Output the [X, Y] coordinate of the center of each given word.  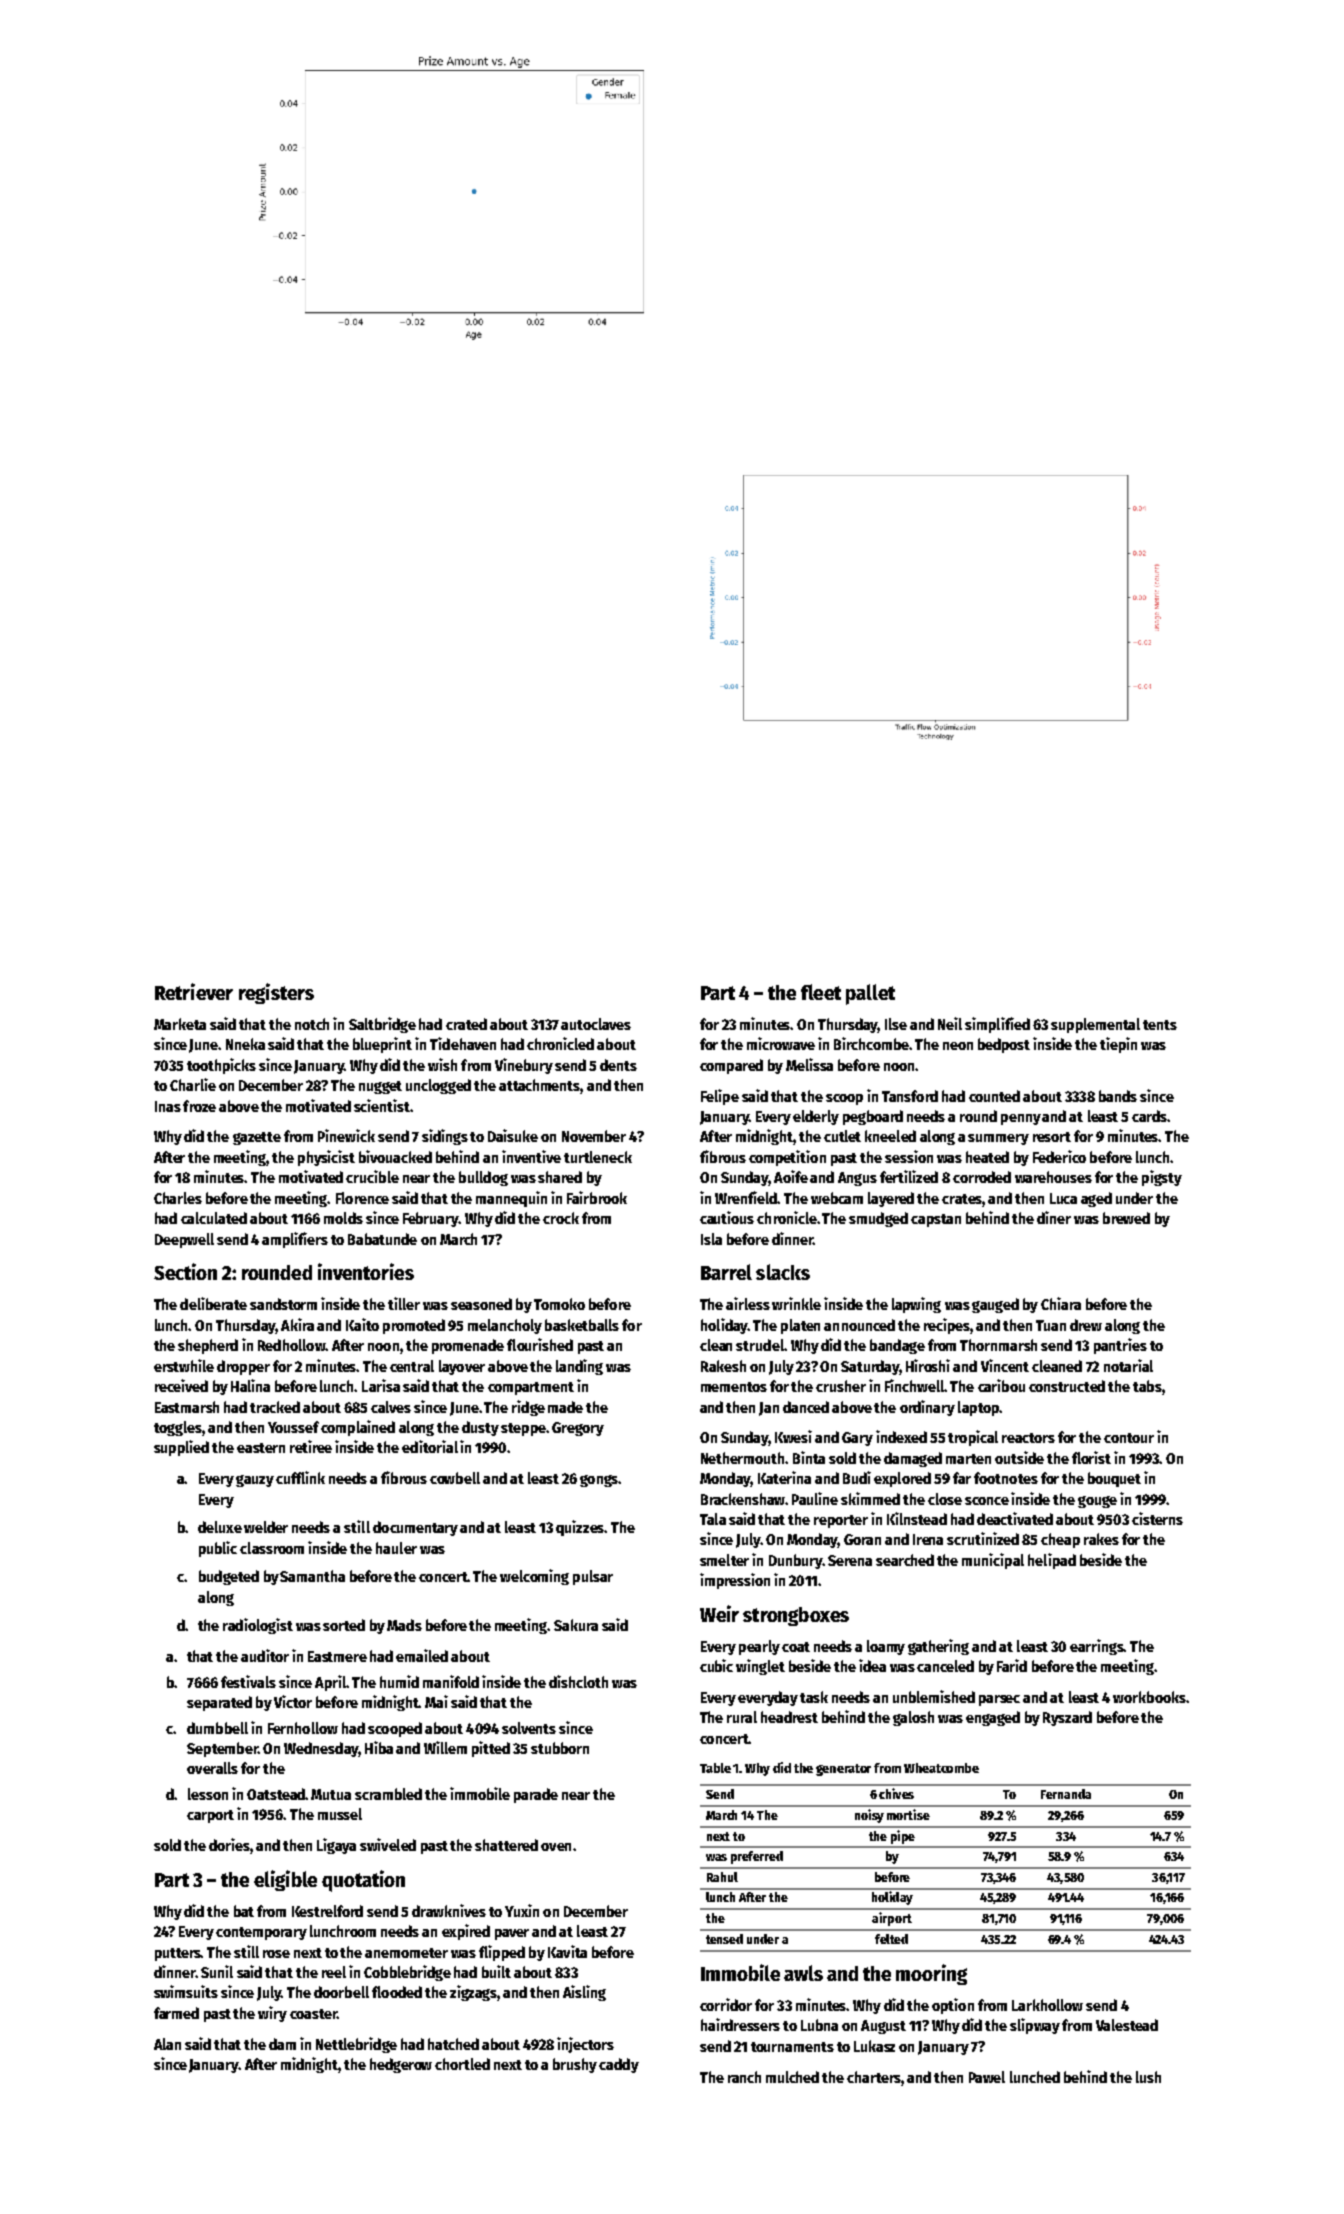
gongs [599, 1481]
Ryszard [1067, 1718]
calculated [214, 1218]
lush [1148, 2077]
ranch [744, 2077]
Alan [167, 2044]
